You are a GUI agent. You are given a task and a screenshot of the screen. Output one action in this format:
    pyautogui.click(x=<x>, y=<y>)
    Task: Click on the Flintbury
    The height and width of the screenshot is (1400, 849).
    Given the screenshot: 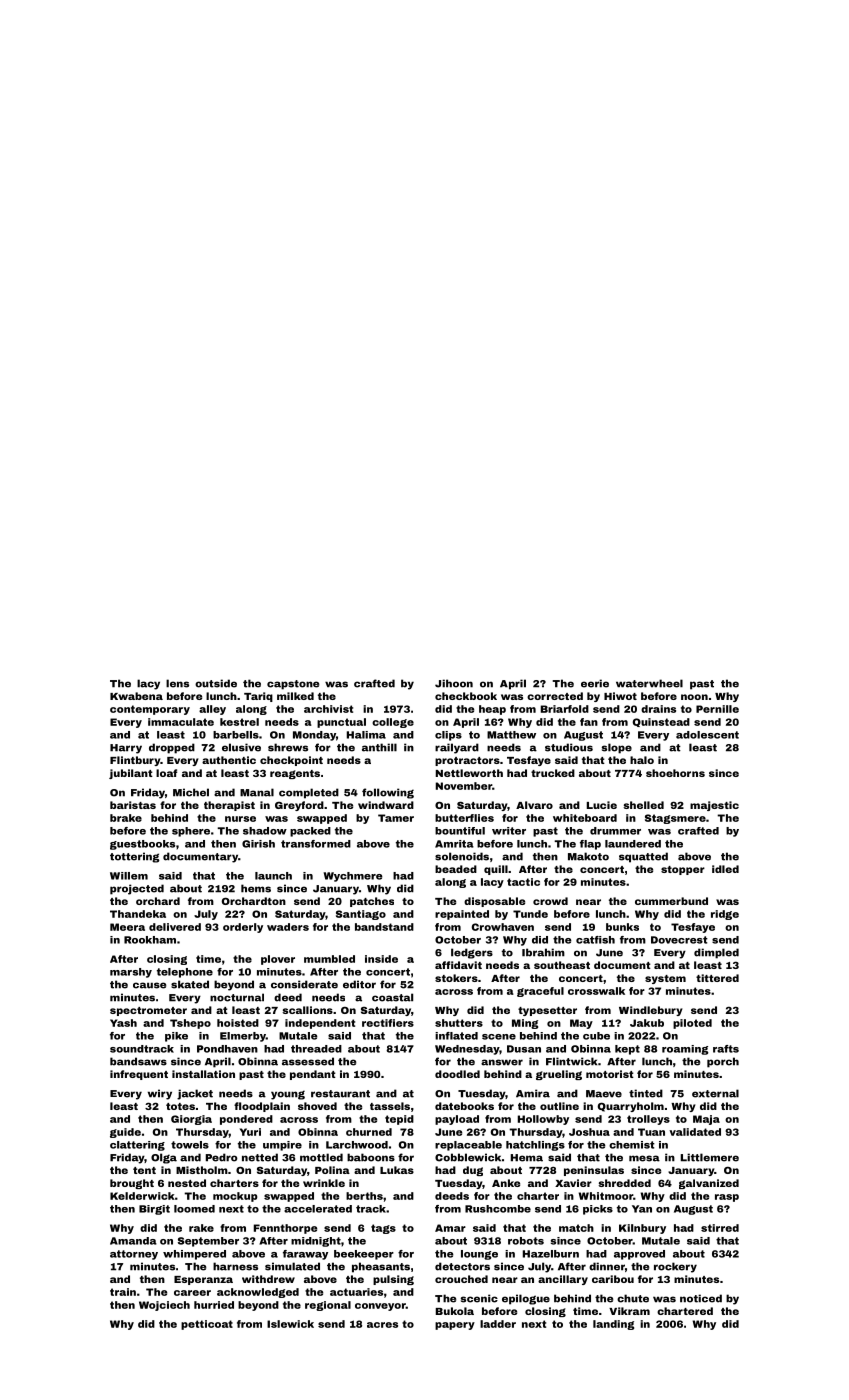 What is the action you would take?
    pyautogui.click(x=135, y=761)
